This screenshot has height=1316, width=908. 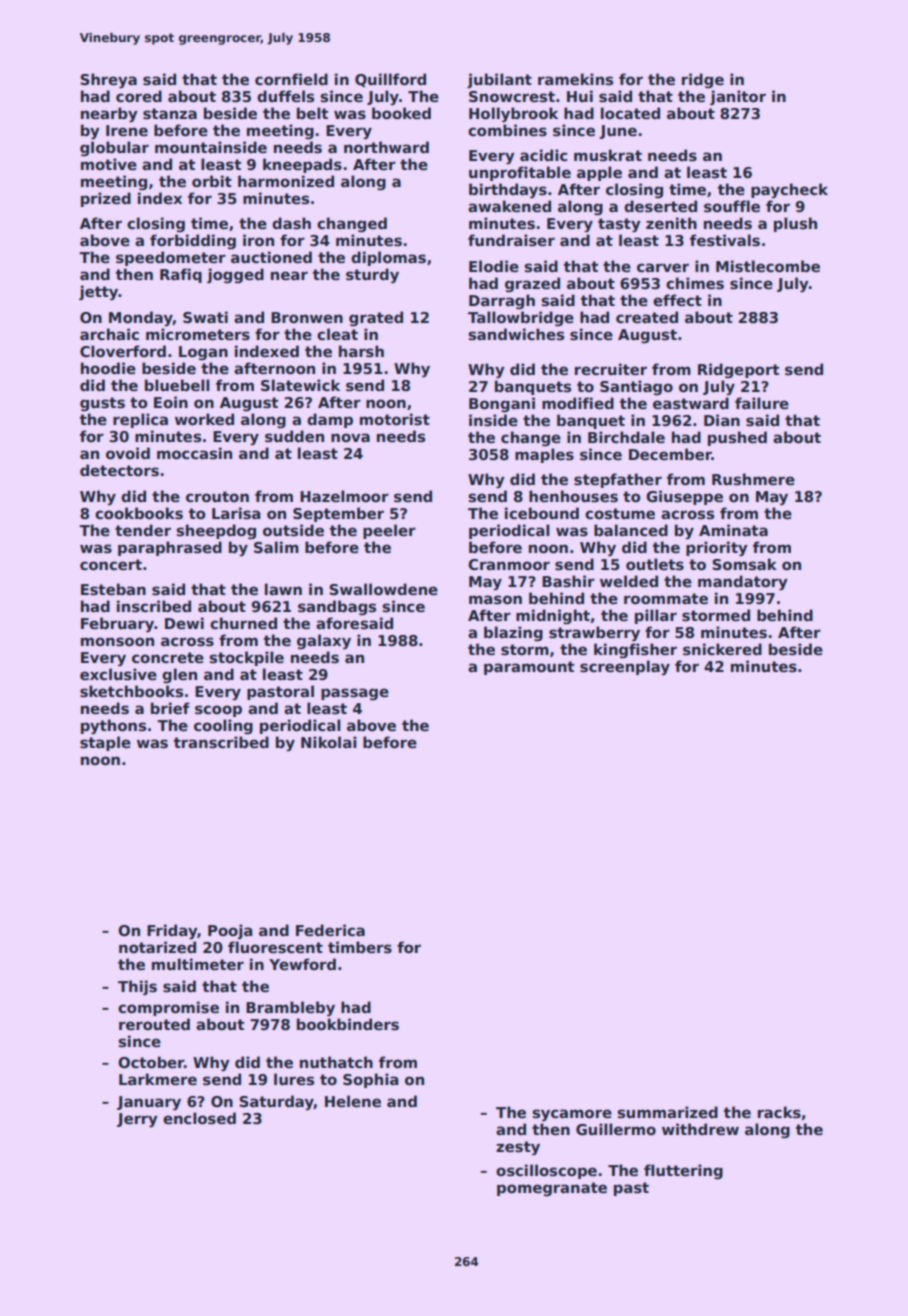 I want to click on paramount, so click(x=529, y=668).
